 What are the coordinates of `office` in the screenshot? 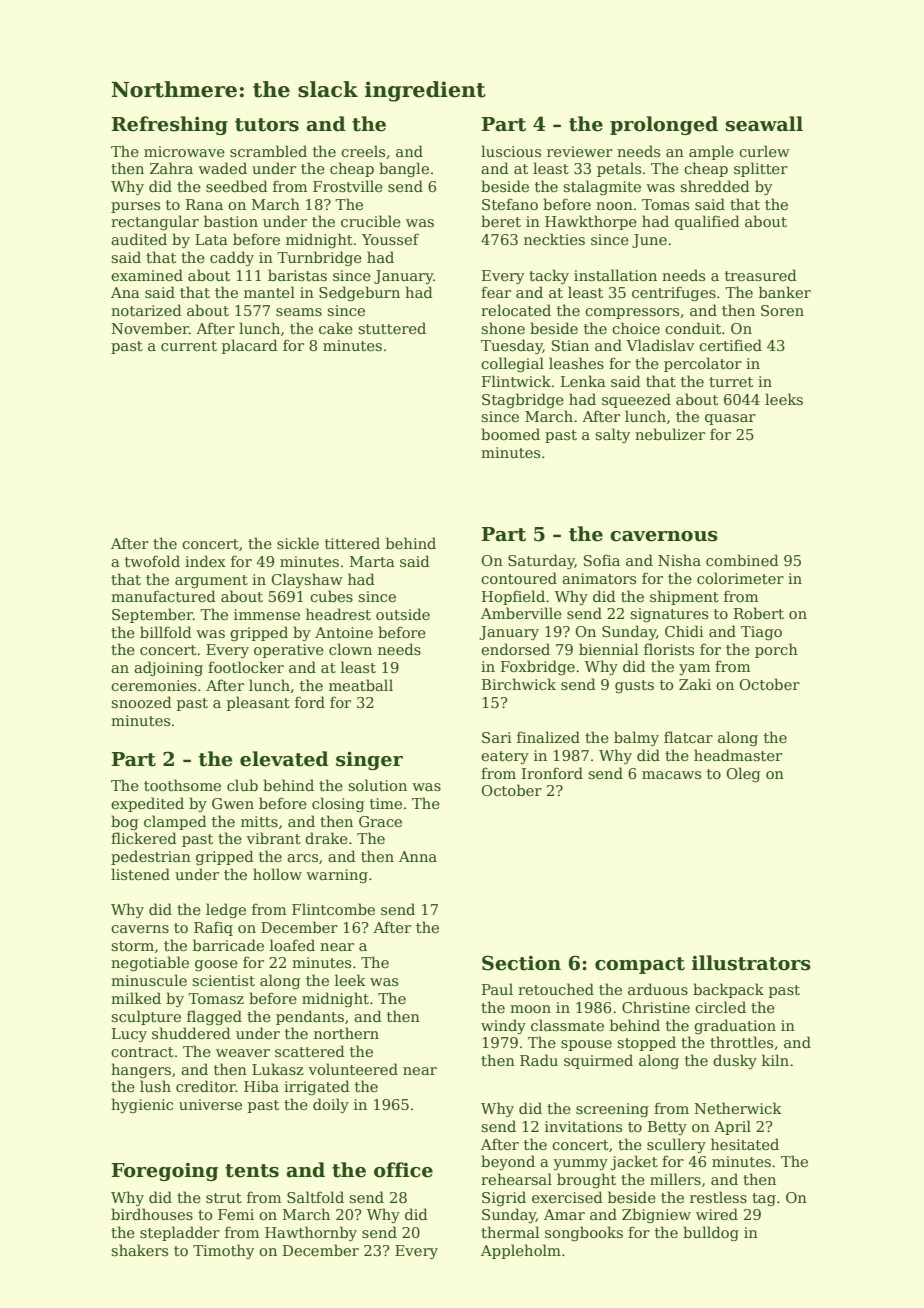 It's located at (403, 1170).
